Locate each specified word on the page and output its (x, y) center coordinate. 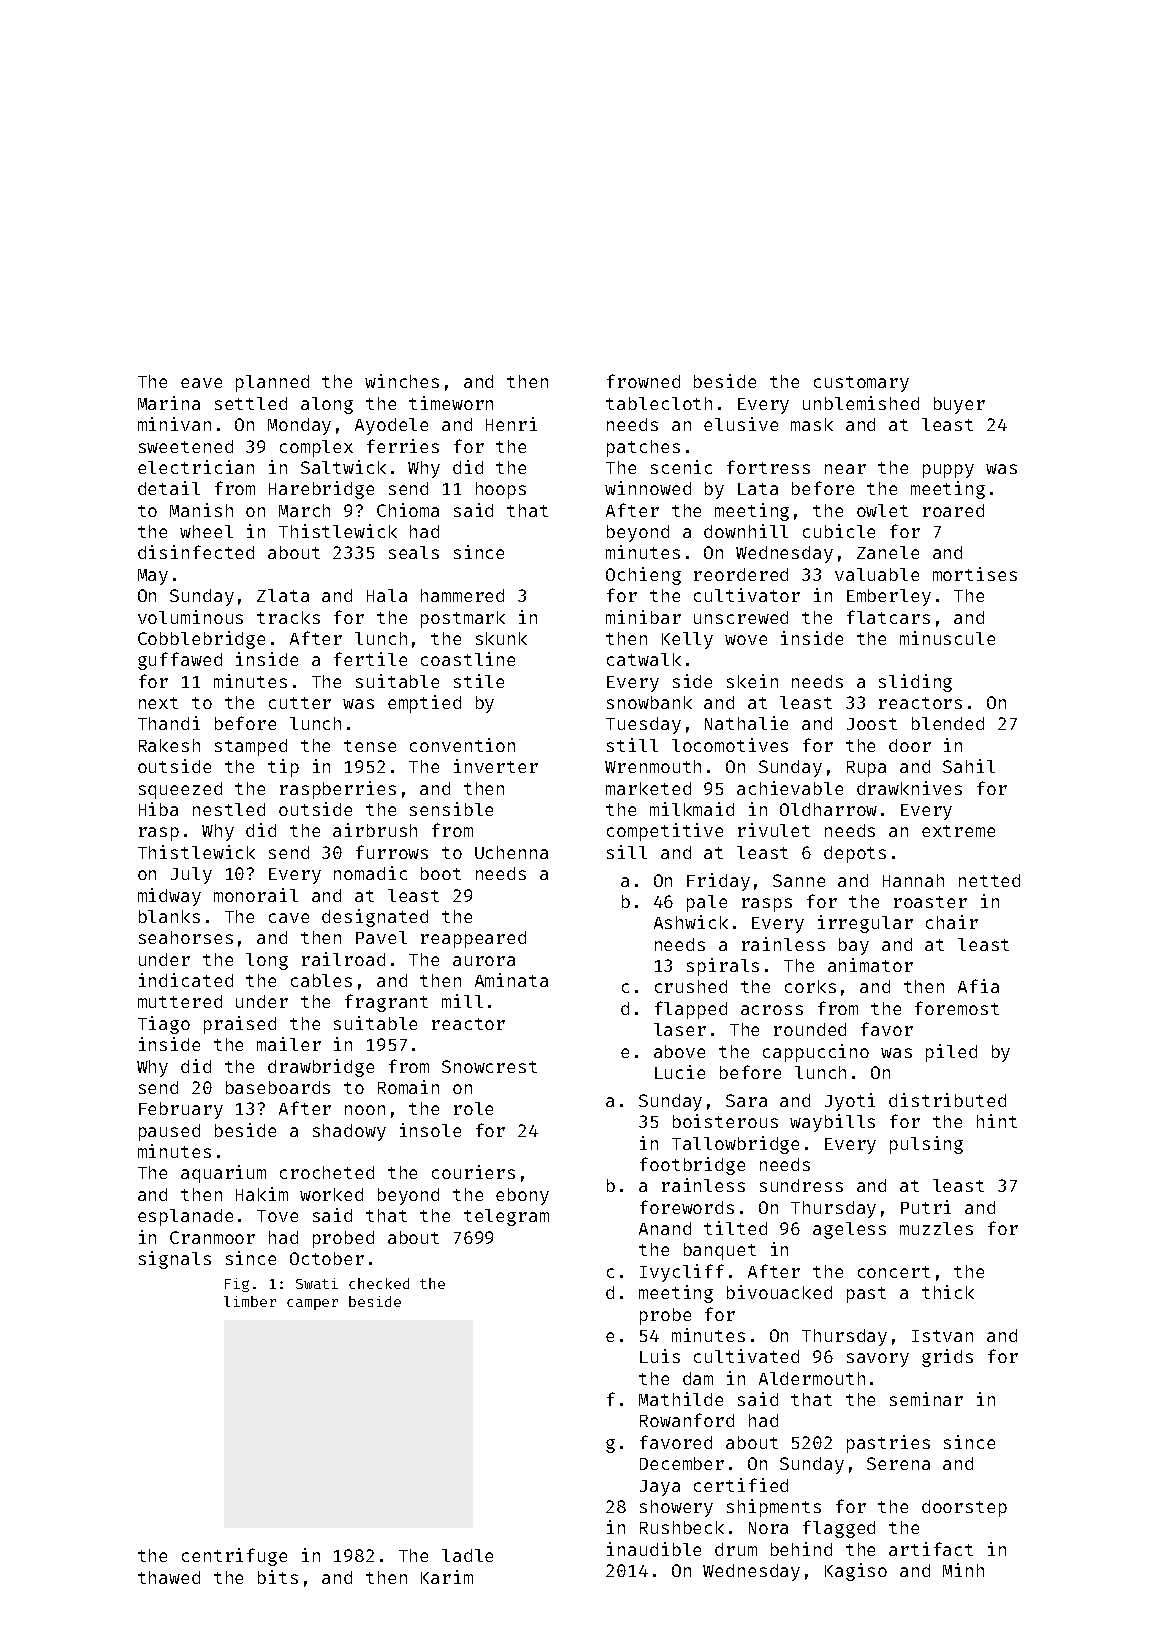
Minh (963, 1570)
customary (861, 384)
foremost (957, 1008)
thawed (169, 1577)
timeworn (451, 403)
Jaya (660, 1488)
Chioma (408, 510)
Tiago (164, 1025)
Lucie (680, 1072)
